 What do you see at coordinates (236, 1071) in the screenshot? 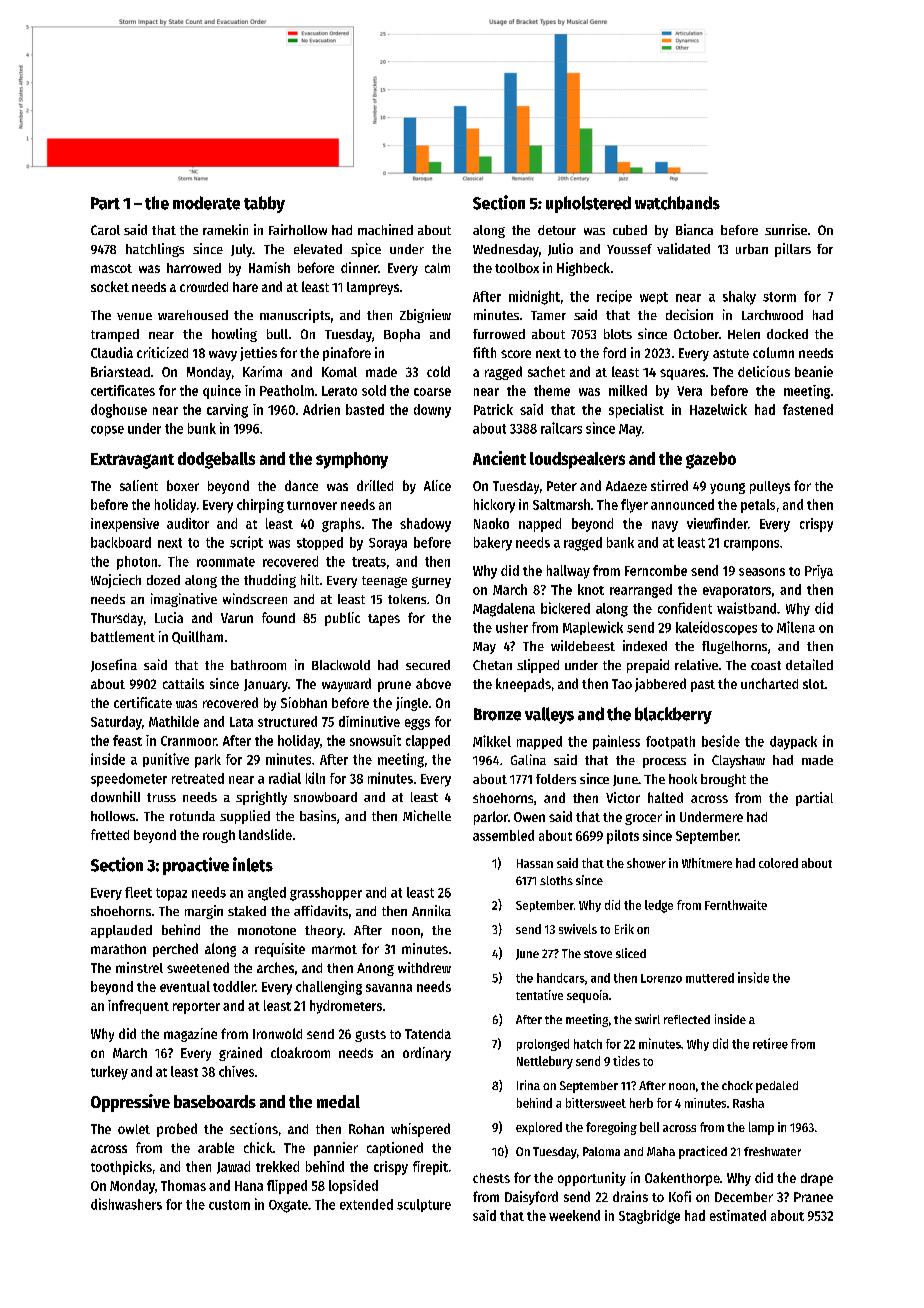
I see `chives` at bounding box center [236, 1071].
